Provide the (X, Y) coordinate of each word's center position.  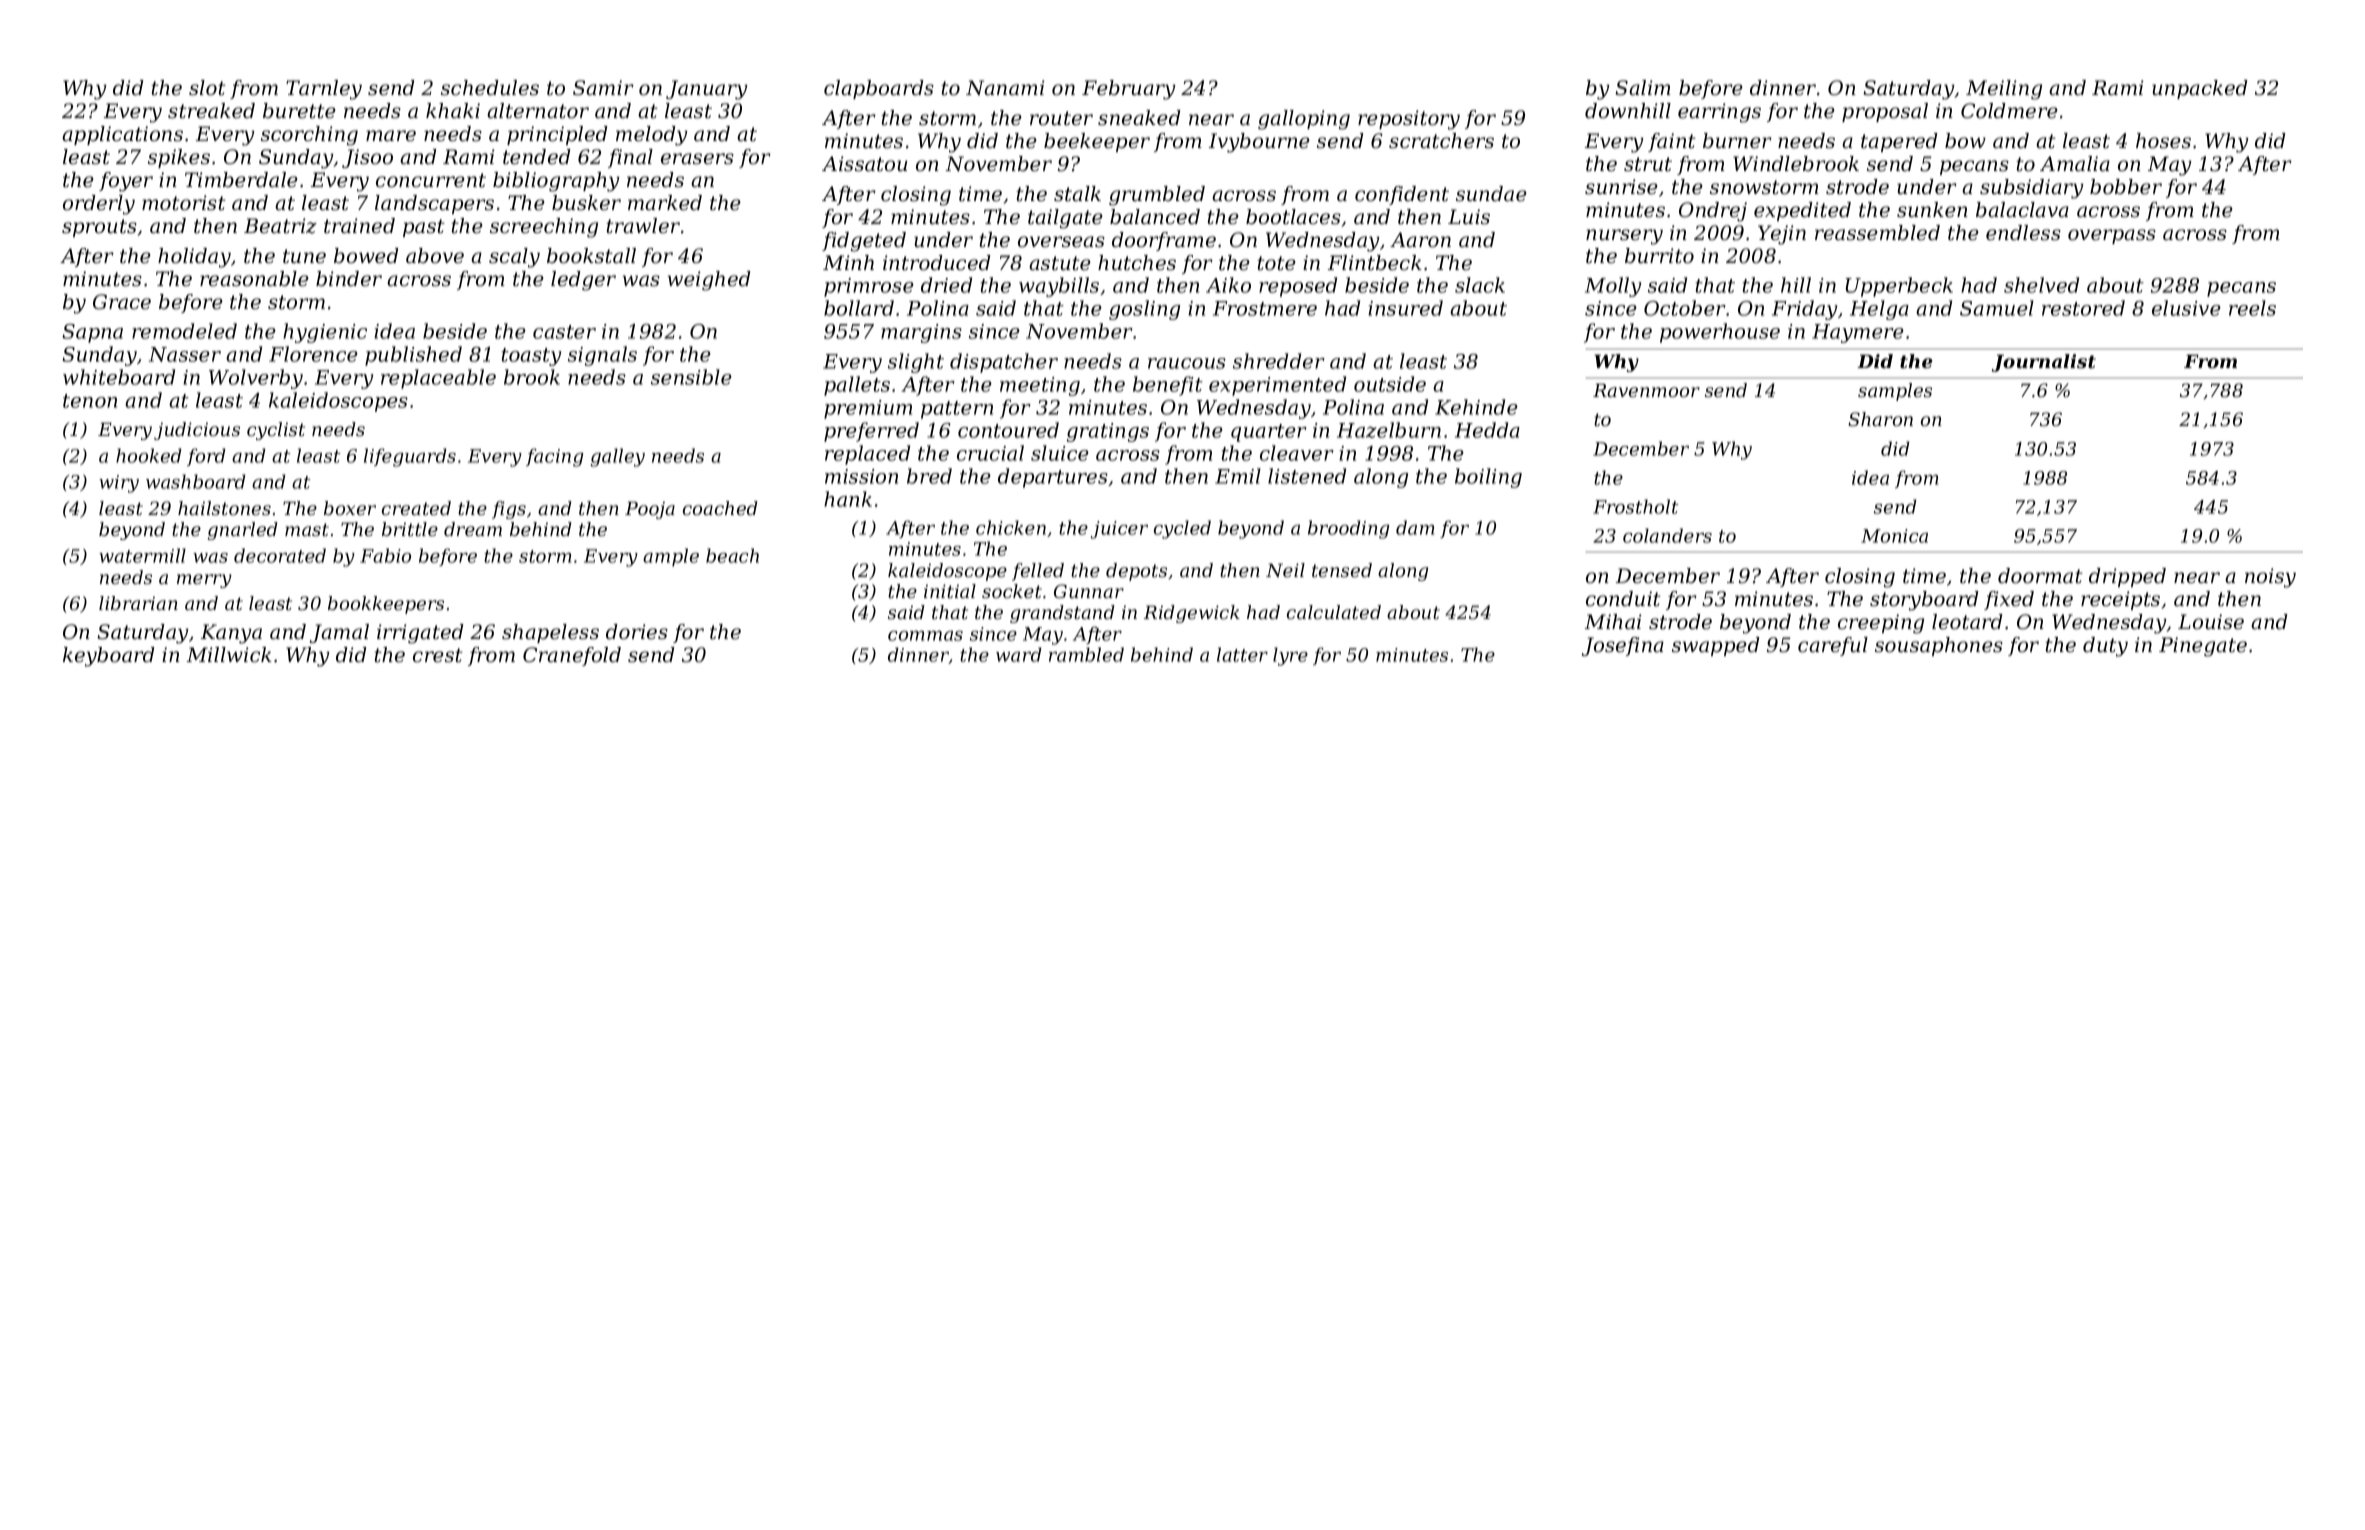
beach (732, 555)
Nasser (185, 354)
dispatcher (1004, 363)
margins (921, 333)
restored (2083, 308)
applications (122, 135)
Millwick (229, 655)
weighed (709, 281)
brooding (1349, 529)
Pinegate (2203, 647)
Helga (1879, 310)
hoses (2163, 141)
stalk (1077, 194)
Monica (1894, 536)
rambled (1086, 654)
